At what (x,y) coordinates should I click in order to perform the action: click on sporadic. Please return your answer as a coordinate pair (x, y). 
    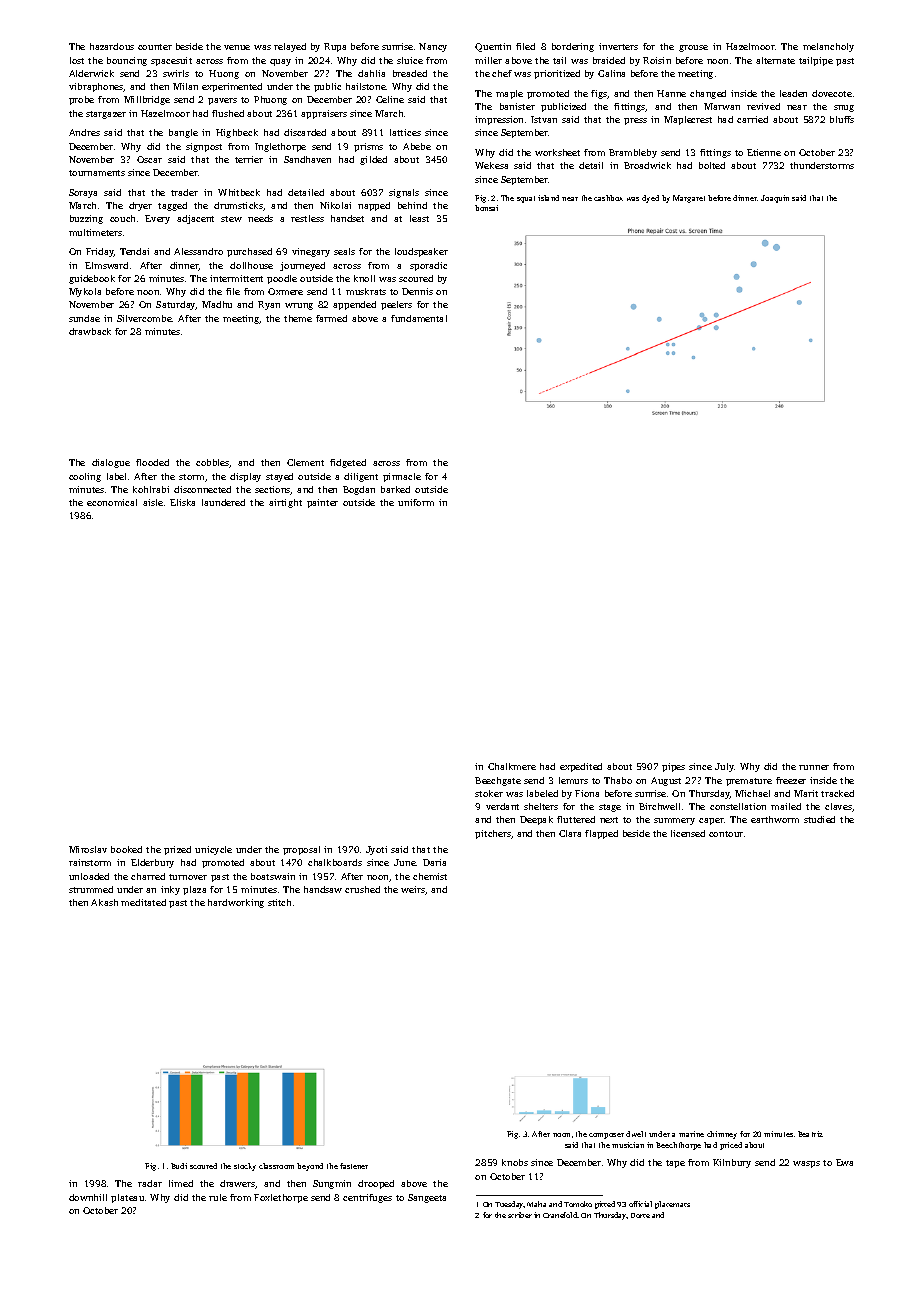
    Looking at the image, I should click on (428, 266).
